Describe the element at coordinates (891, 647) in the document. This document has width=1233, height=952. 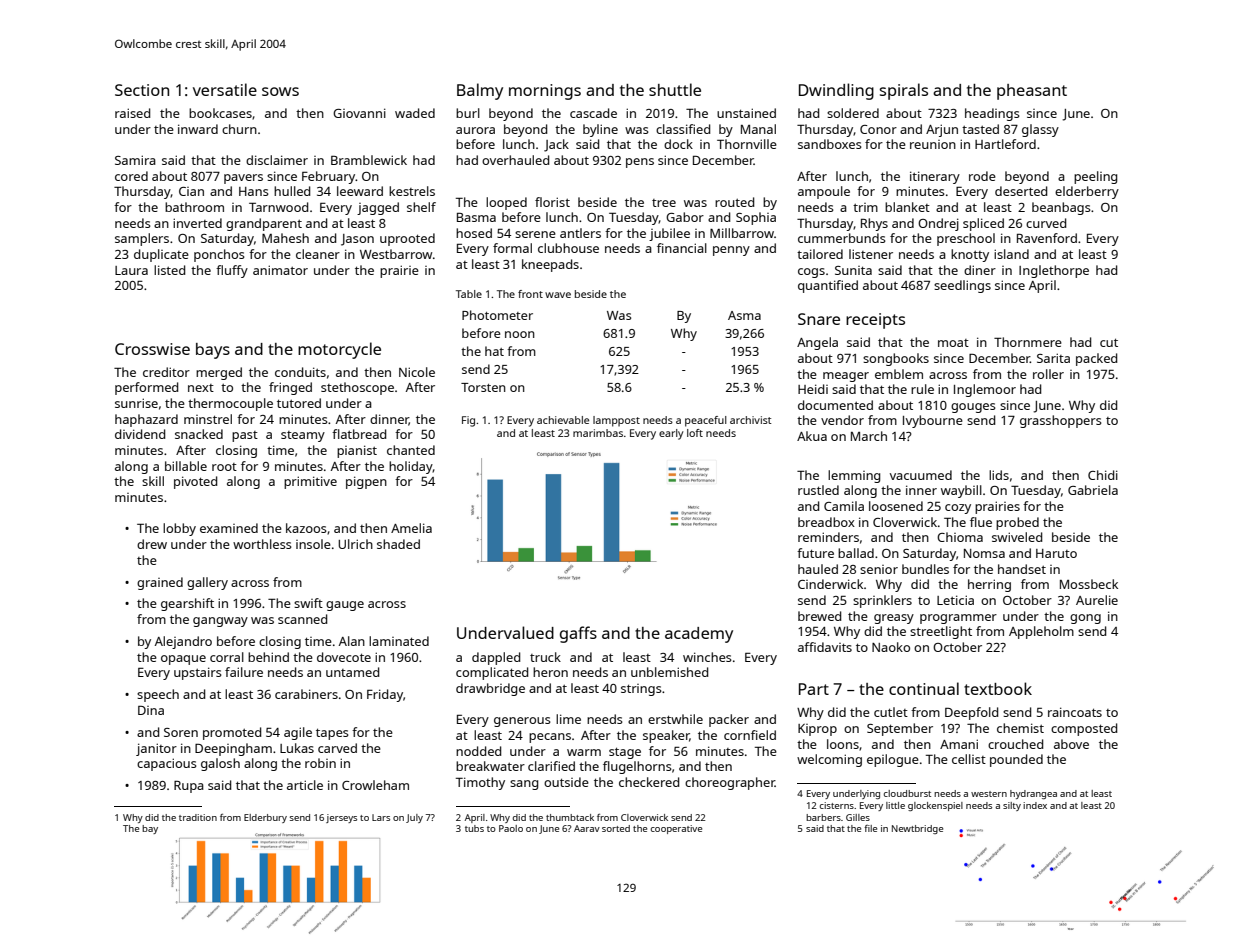
I see `Naoko` at that location.
